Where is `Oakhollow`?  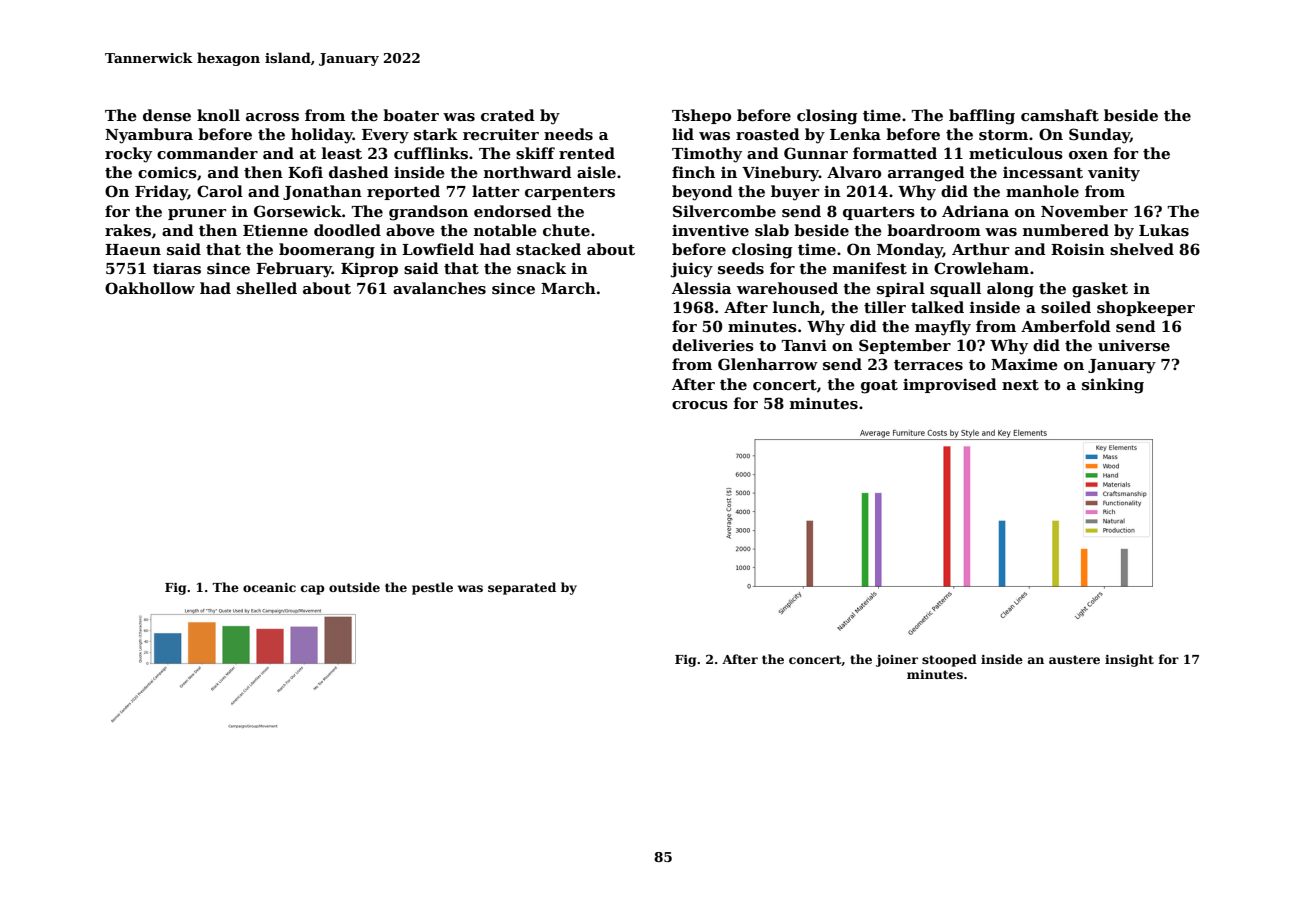 Oakhollow is located at coordinates (150, 288).
